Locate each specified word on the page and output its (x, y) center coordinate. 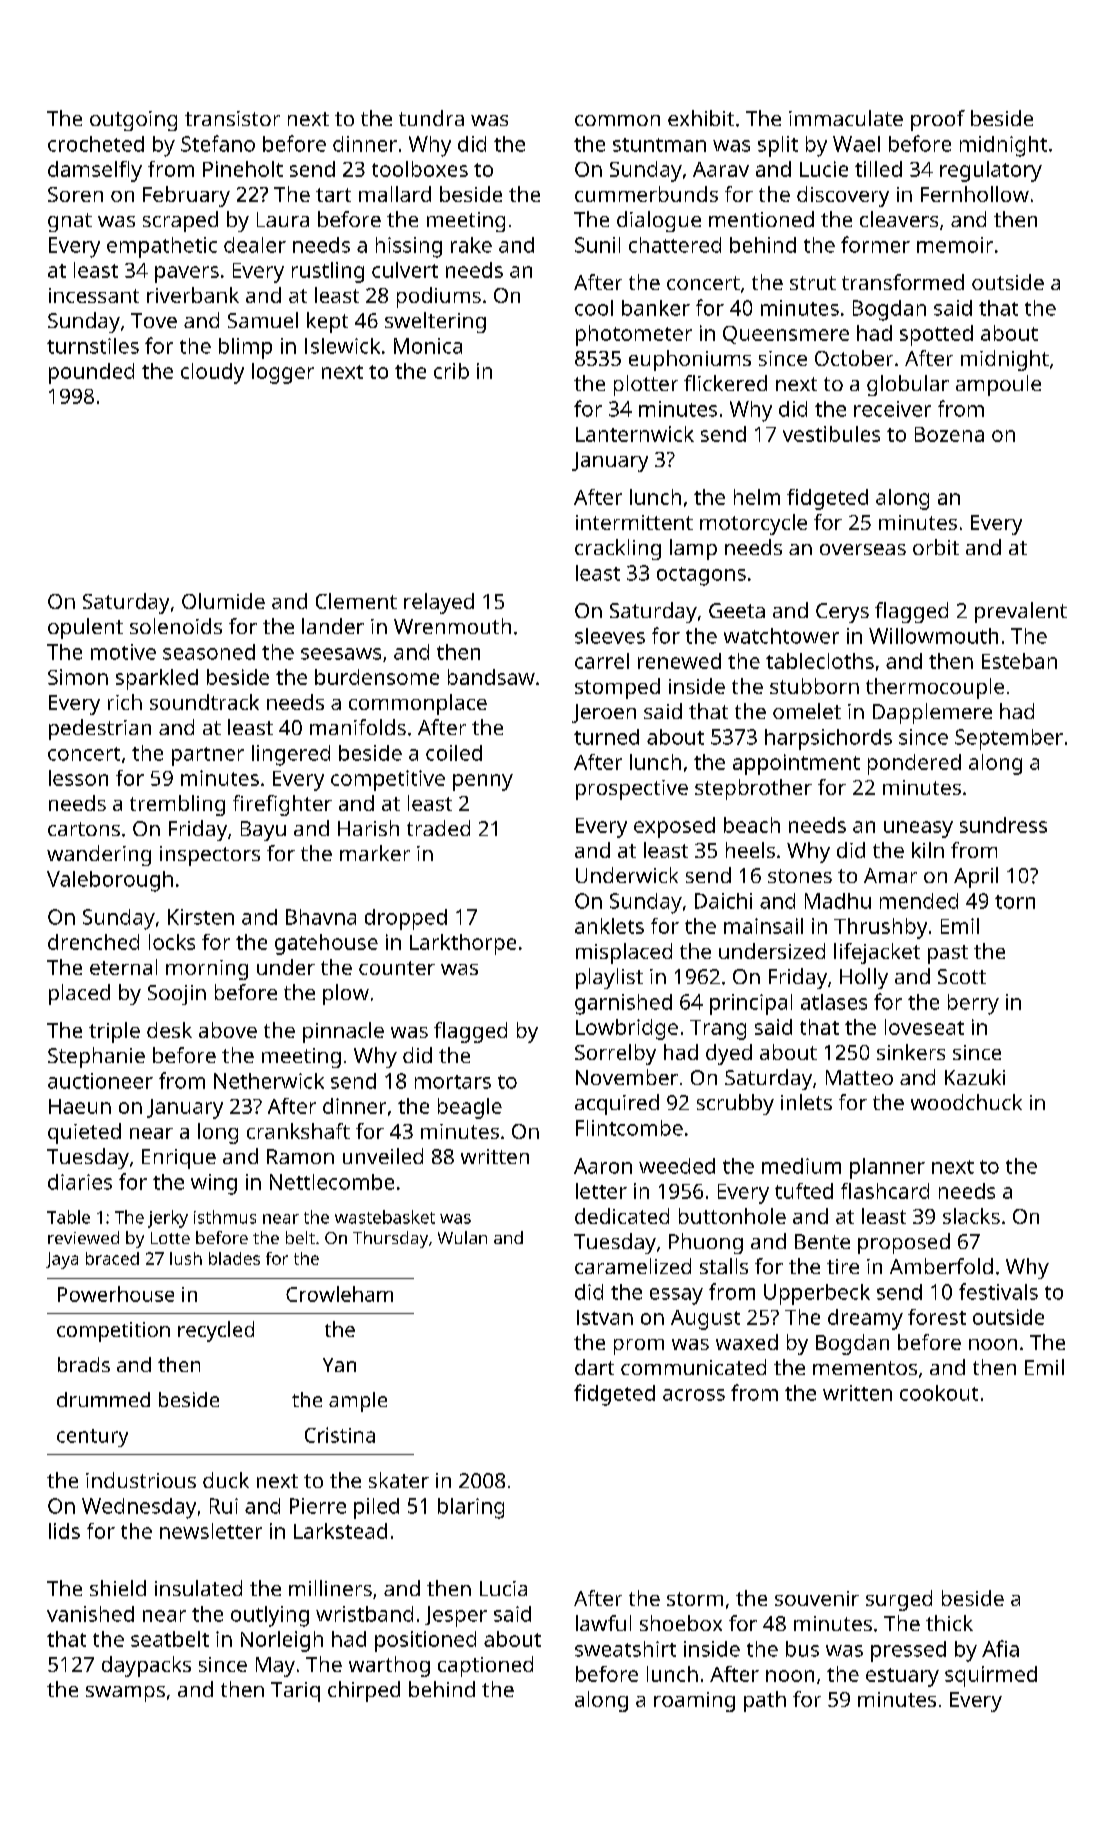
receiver (892, 409)
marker (375, 853)
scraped (180, 221)
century (92, 1438)
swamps (125, 1694)
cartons (84, 829)
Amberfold (941, 1266)
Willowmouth (933, 636)
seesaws (341, 654)
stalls (724, 1266)
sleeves (610, 636)
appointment (796, 764)
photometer (634, 335)
